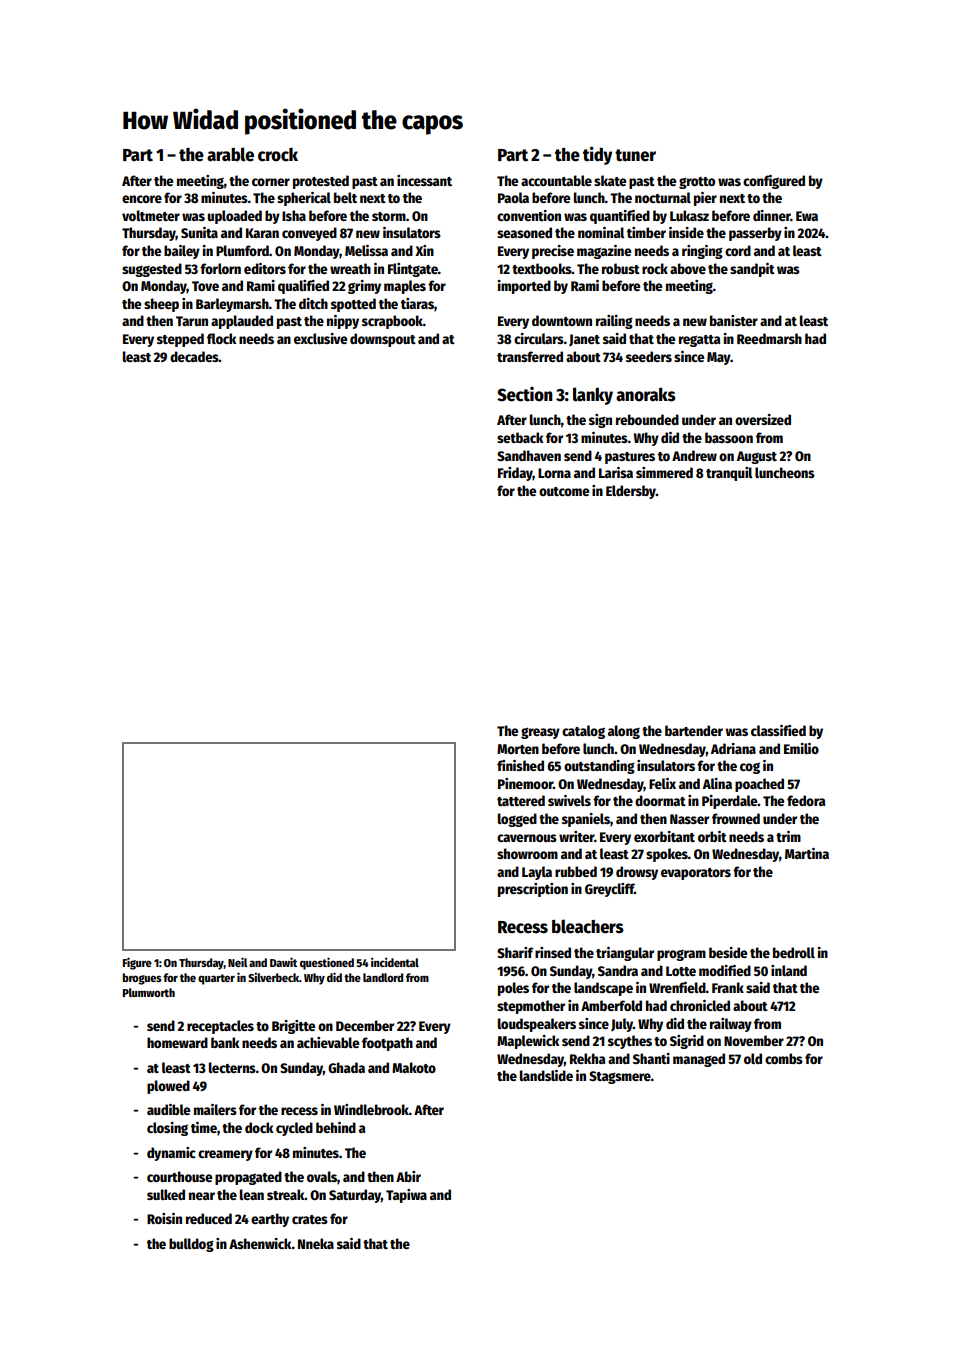 The image size is (953, 1354). I want to click on greasy, so click(540, 733).
